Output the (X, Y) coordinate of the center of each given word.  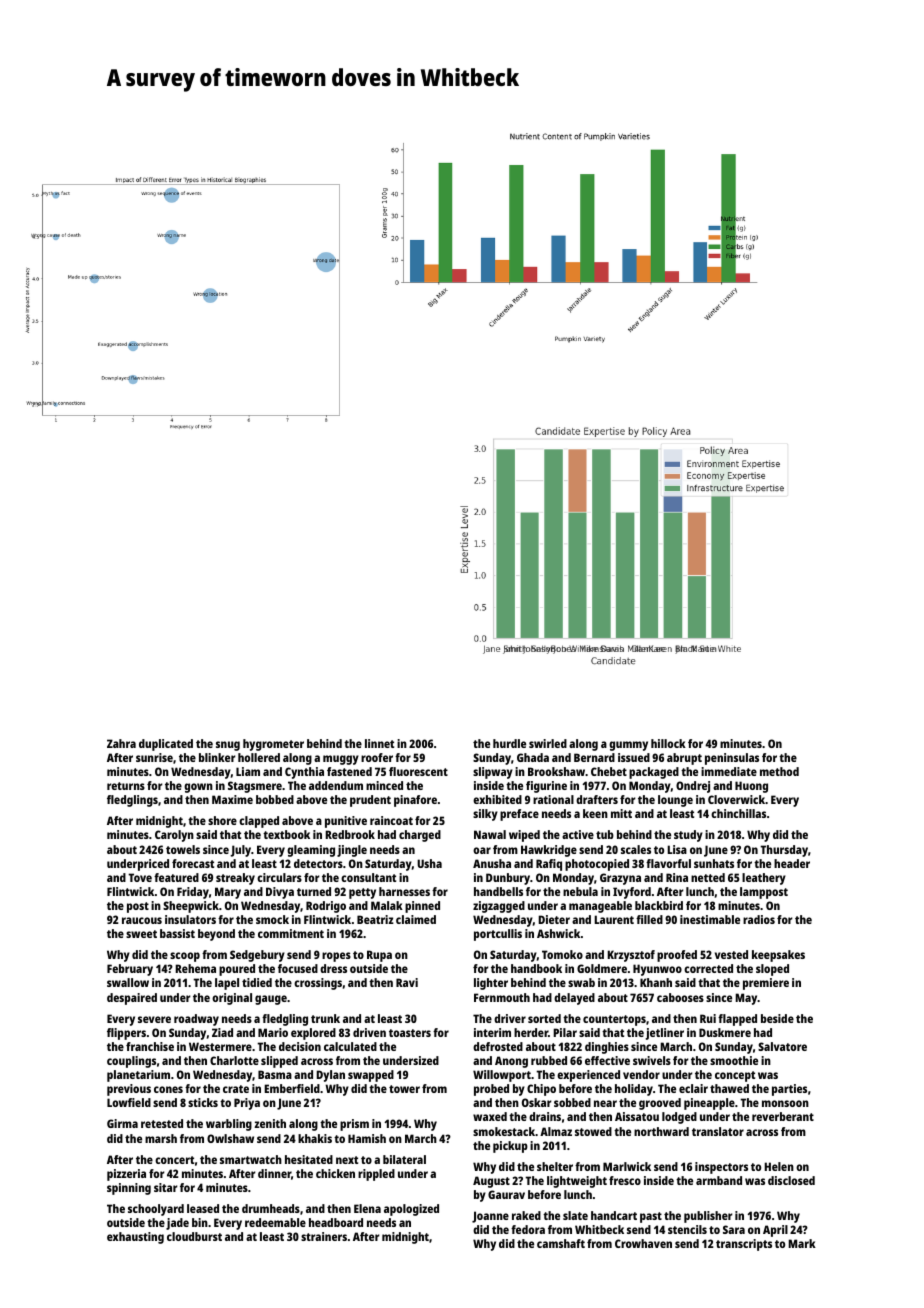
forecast (193, 863)
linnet (379, 743)
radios (759, 919)
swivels (652, 1060)
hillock (668, 743)
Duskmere (725, 1032)
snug (228, 746)
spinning (129, 1189)
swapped (371, 1076)
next (347, 1160)
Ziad (222, 1032)
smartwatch (251, 1159)
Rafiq (549, 865)
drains (545, 1116)
